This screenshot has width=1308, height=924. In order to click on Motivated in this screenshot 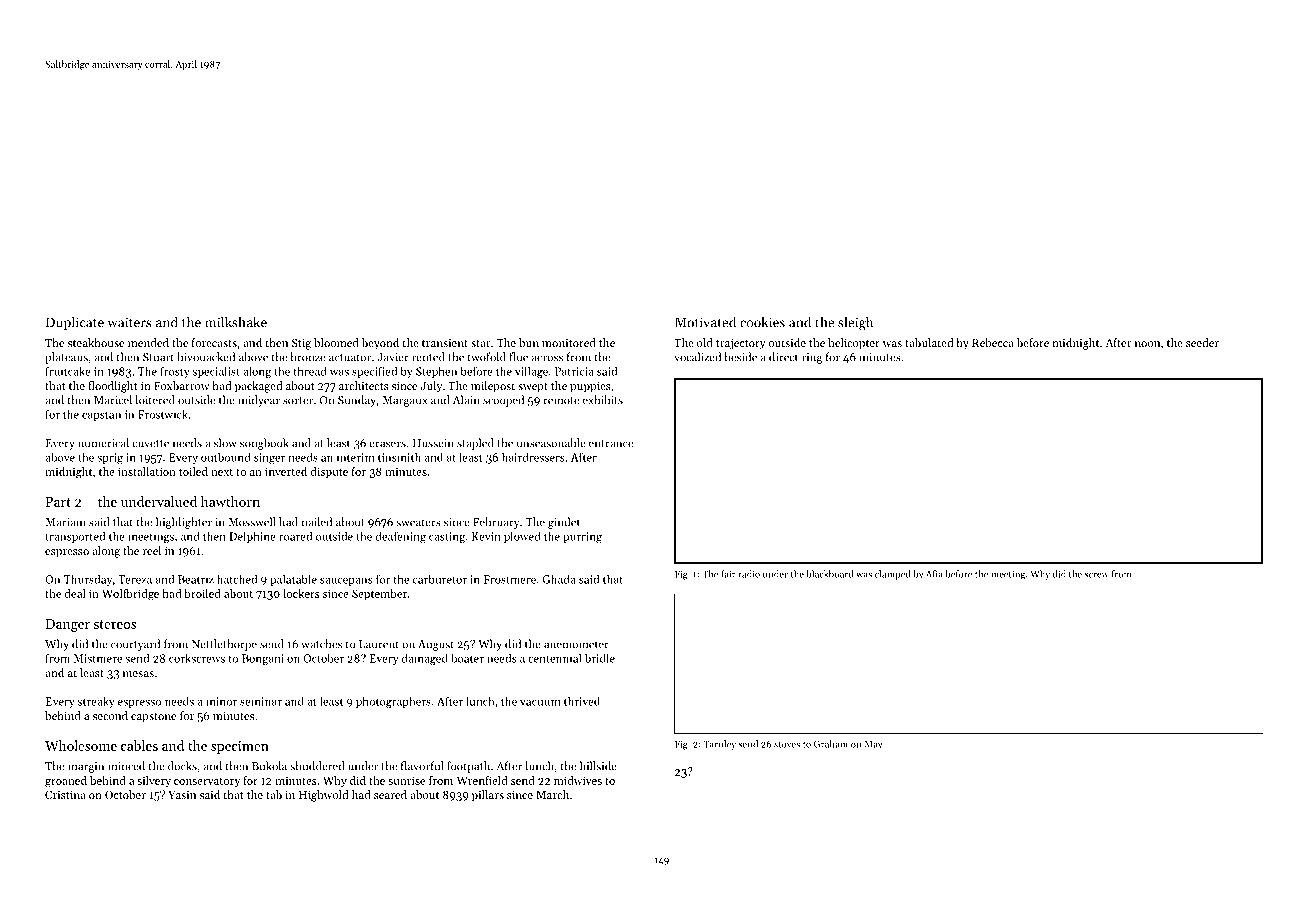, I will do `click(705, 322)`.
